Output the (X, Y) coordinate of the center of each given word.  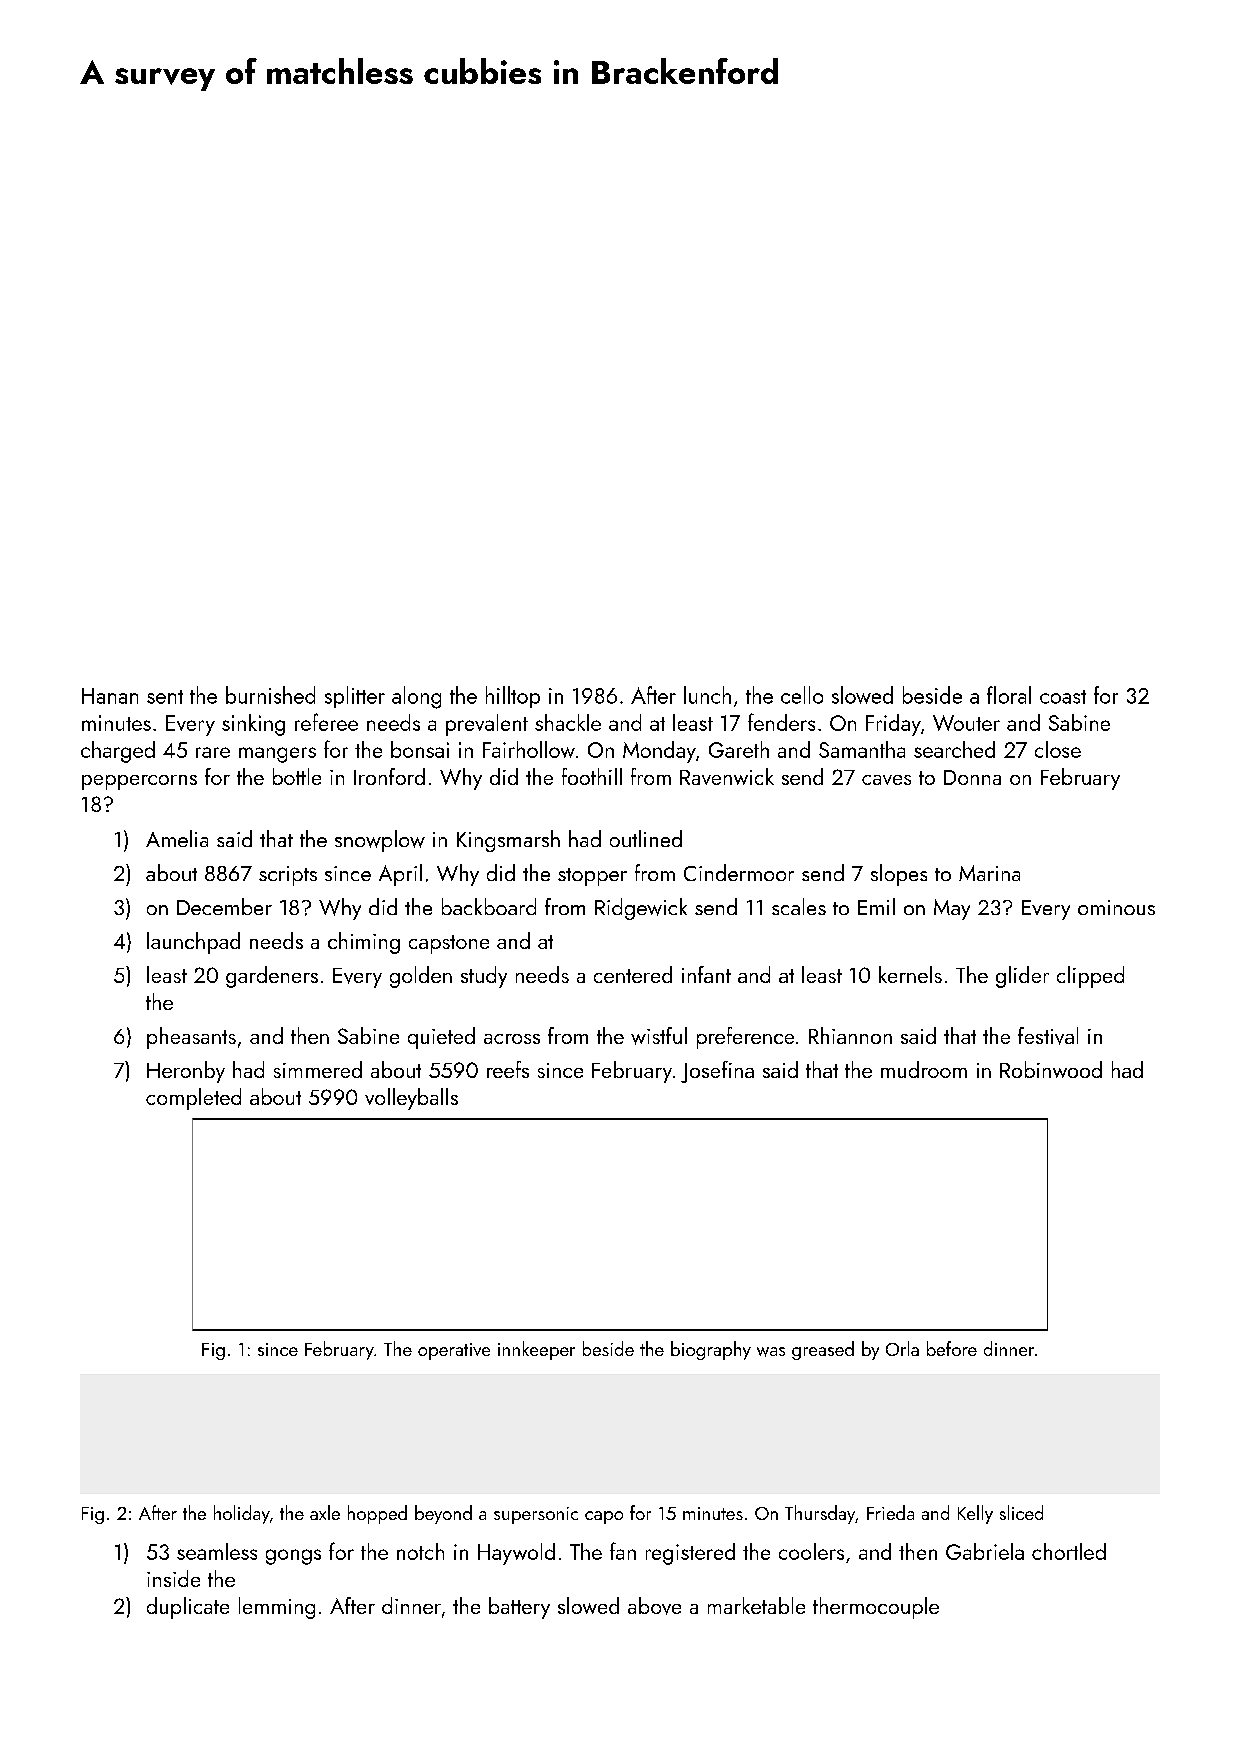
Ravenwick (727, 776)
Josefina (717, 1072)
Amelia (177, 838)
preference (745, 1038)
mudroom (924, 1069)
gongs (293, 1557)
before (952, 1348)
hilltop (513, 697)
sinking (253, 725)
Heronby (186, 1072)
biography (711, 1350)
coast (1063, 697)
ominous (1116, 907)
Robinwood (1051, 1069)
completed (193, 1099)
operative (454, 1351)
